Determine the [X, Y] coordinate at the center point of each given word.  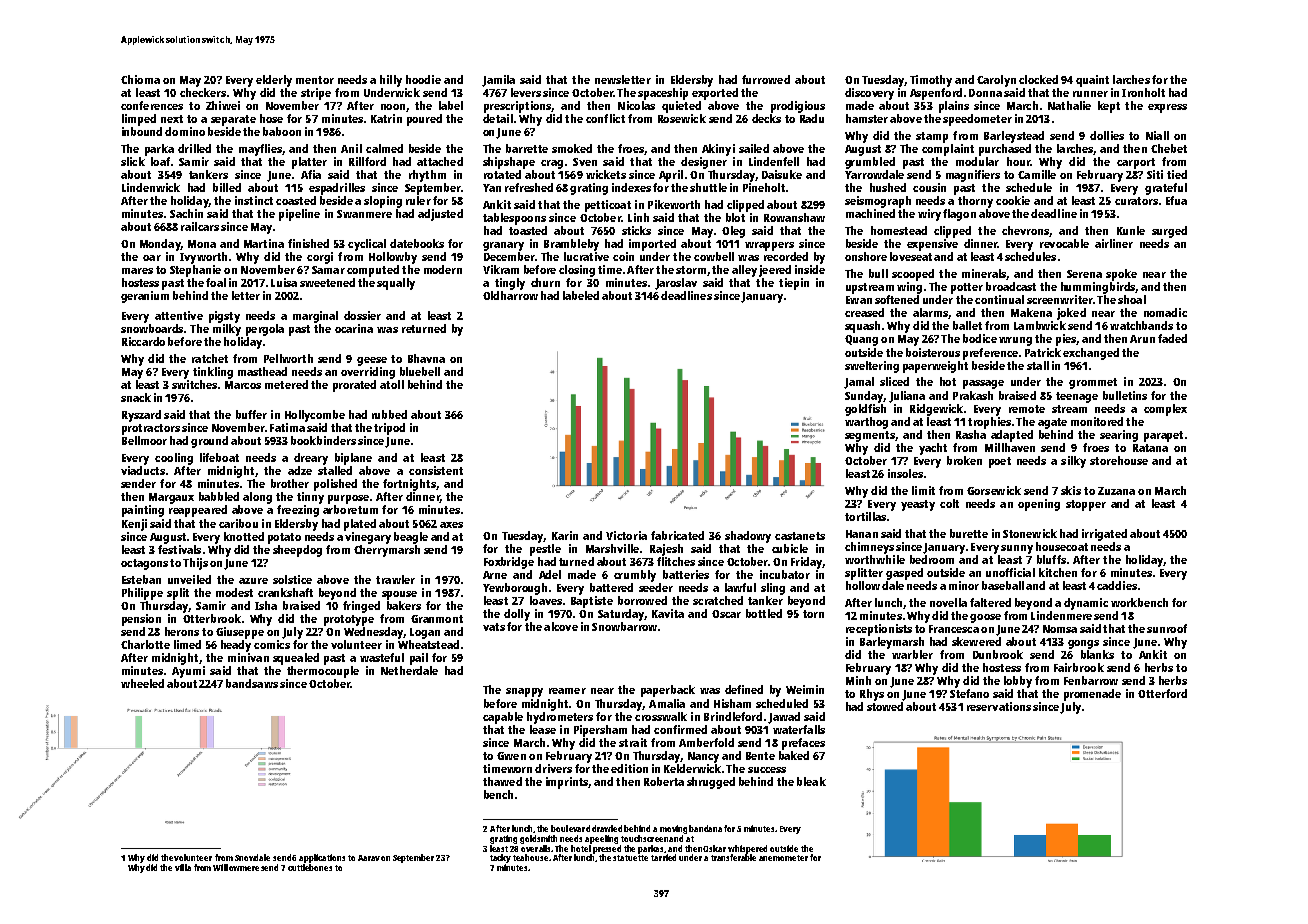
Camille [1037, 174]
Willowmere [236, 867]
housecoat [1062, 546]
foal [216, 282]
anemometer [783, 858]
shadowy [748, 537]
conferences [152, 105]
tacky [500, 858]
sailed [754, 148]
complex [1165, 410]
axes [451, 525]
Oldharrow [510, 295]
